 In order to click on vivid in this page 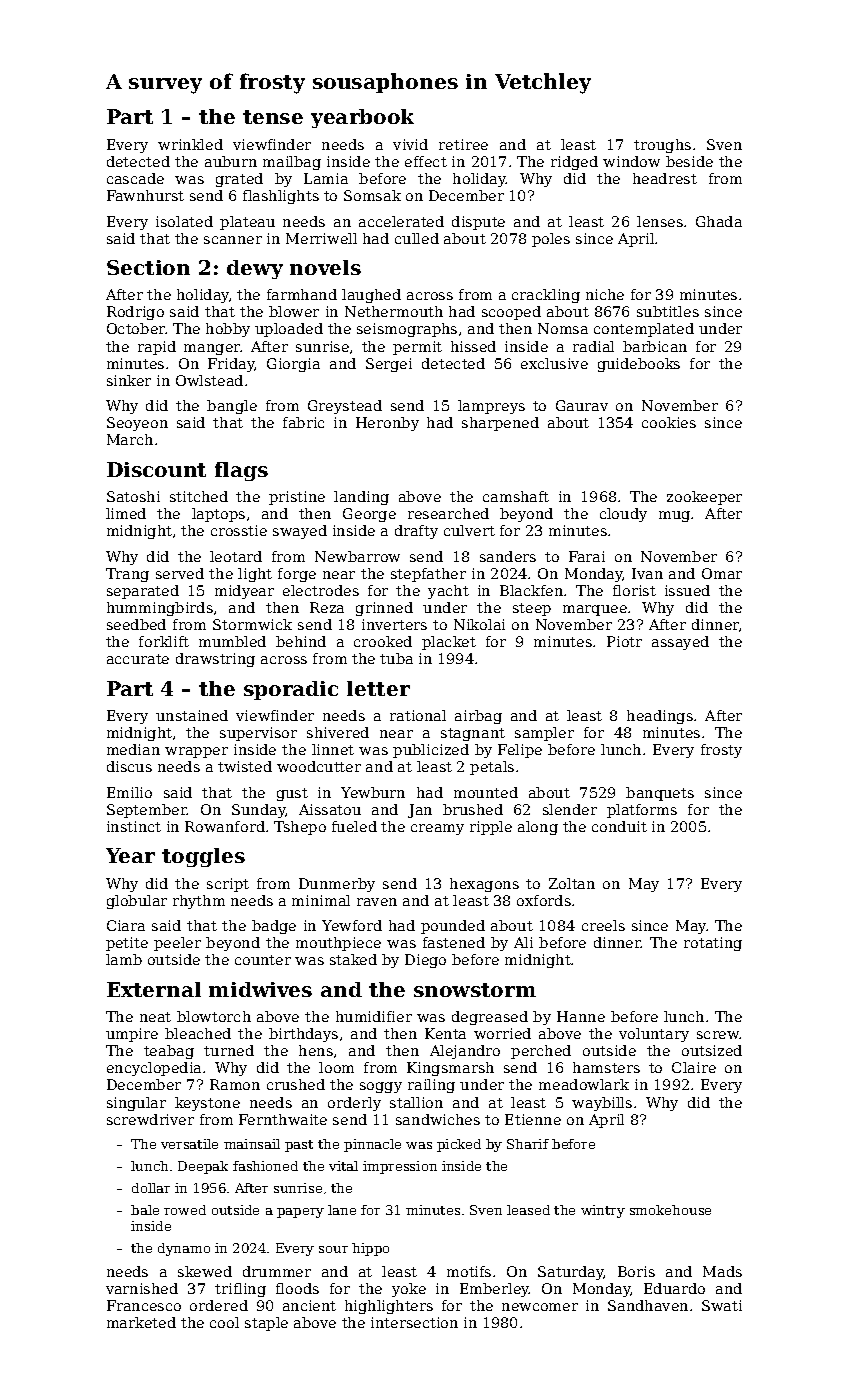, I will do `click(410, 144)`.
